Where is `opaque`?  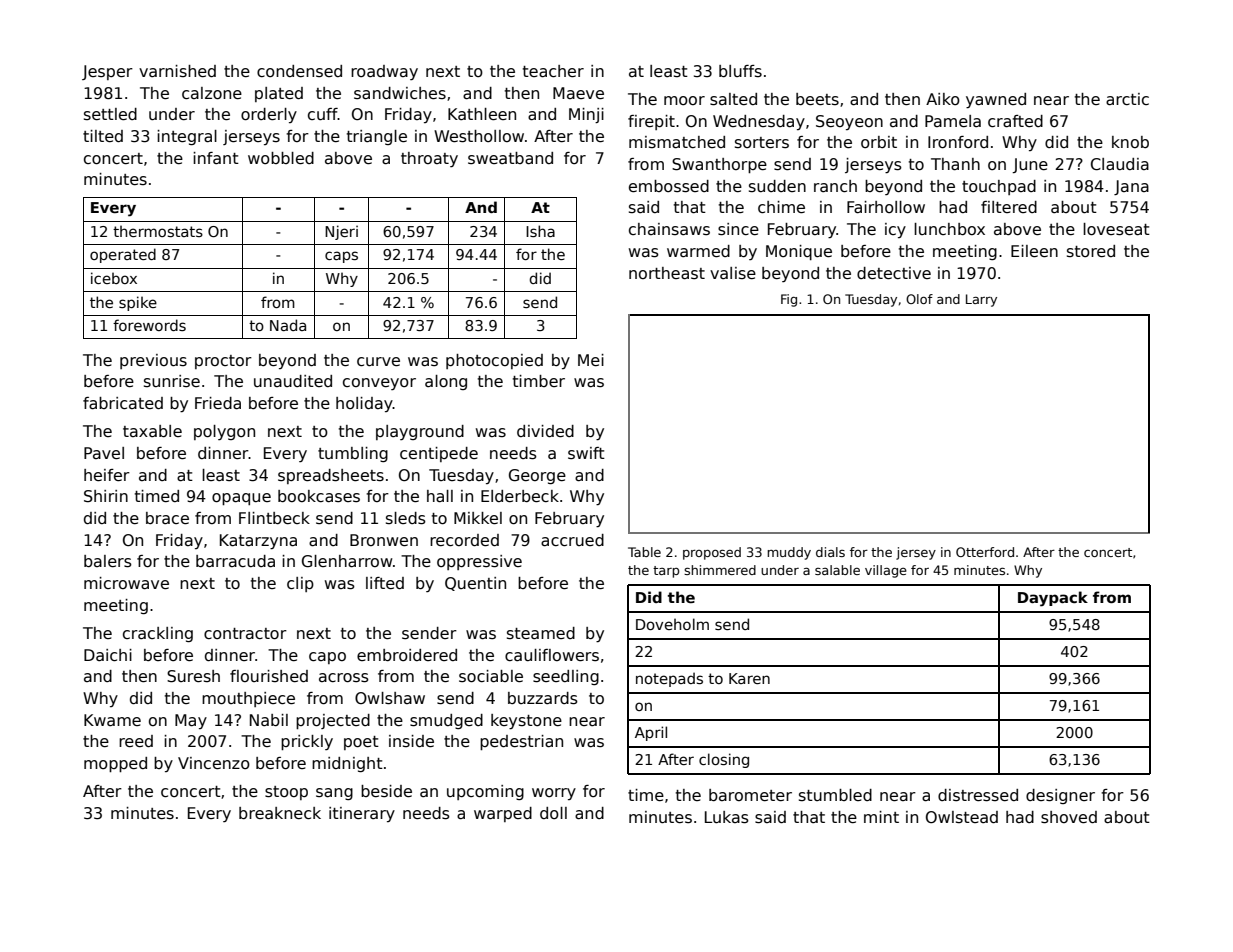
opaque is located at coordinates (241, 499).
